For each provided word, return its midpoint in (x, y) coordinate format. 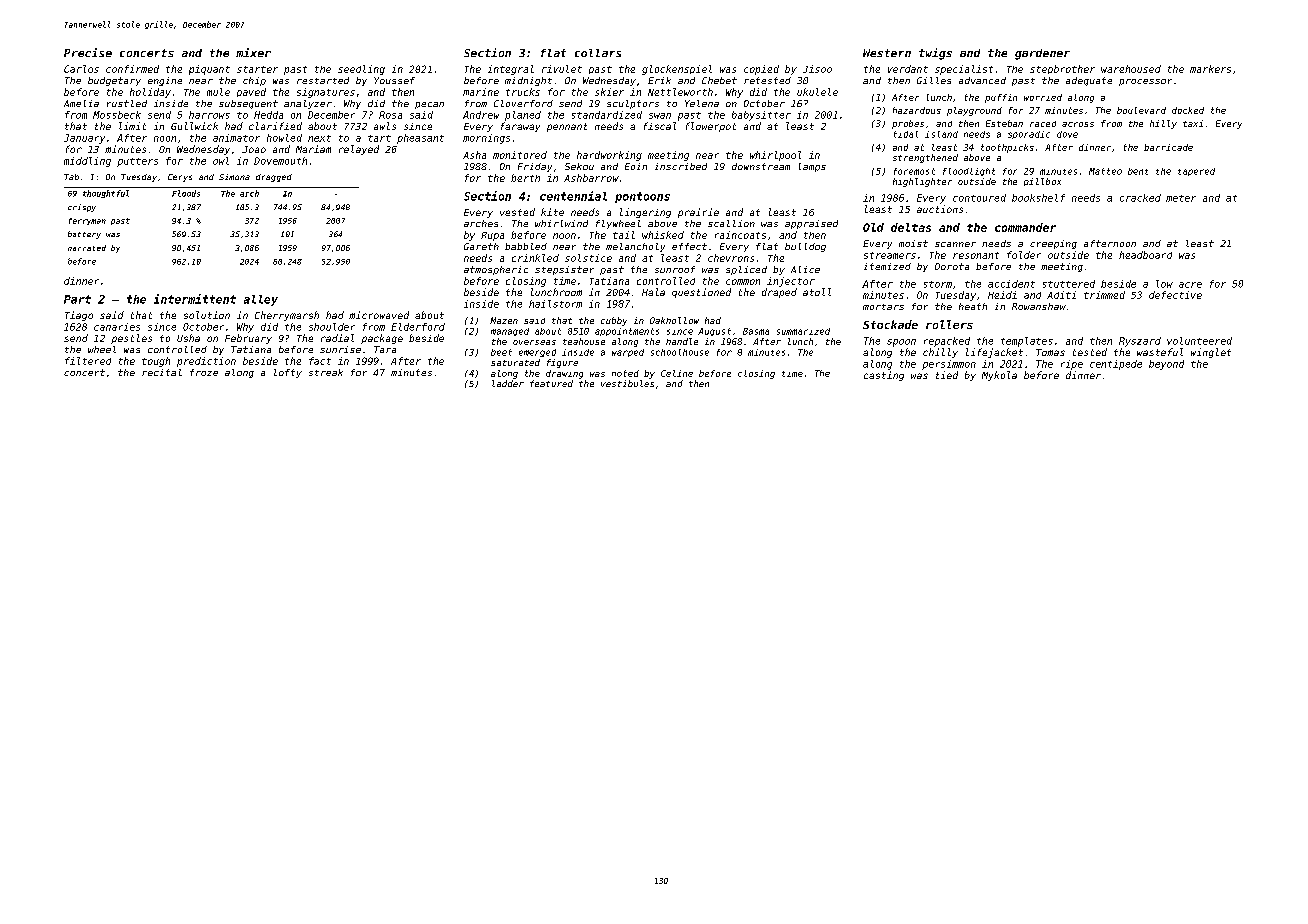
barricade (1168, 147)
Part (77, 299)
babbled (526, 246)
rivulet (562, 69)
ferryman (87, 221)
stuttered (1069, 284)
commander (1025, 227)
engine (165, 81)
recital (162, 372)
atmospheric (496, 270)
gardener (1042, 54)
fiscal (660, 126)
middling (87, 162)
